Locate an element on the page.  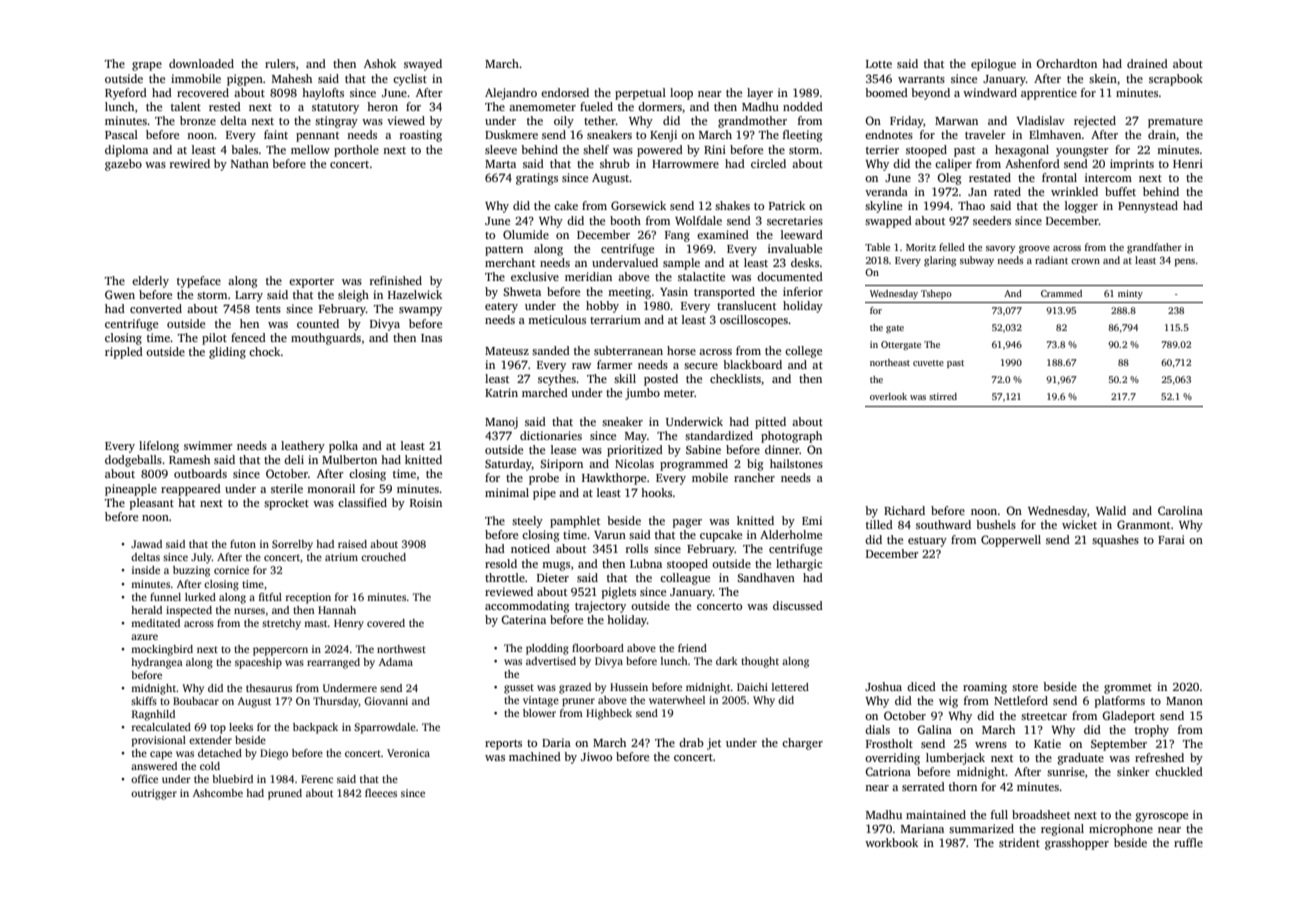
caliper is located at coordinates (953, 165).
